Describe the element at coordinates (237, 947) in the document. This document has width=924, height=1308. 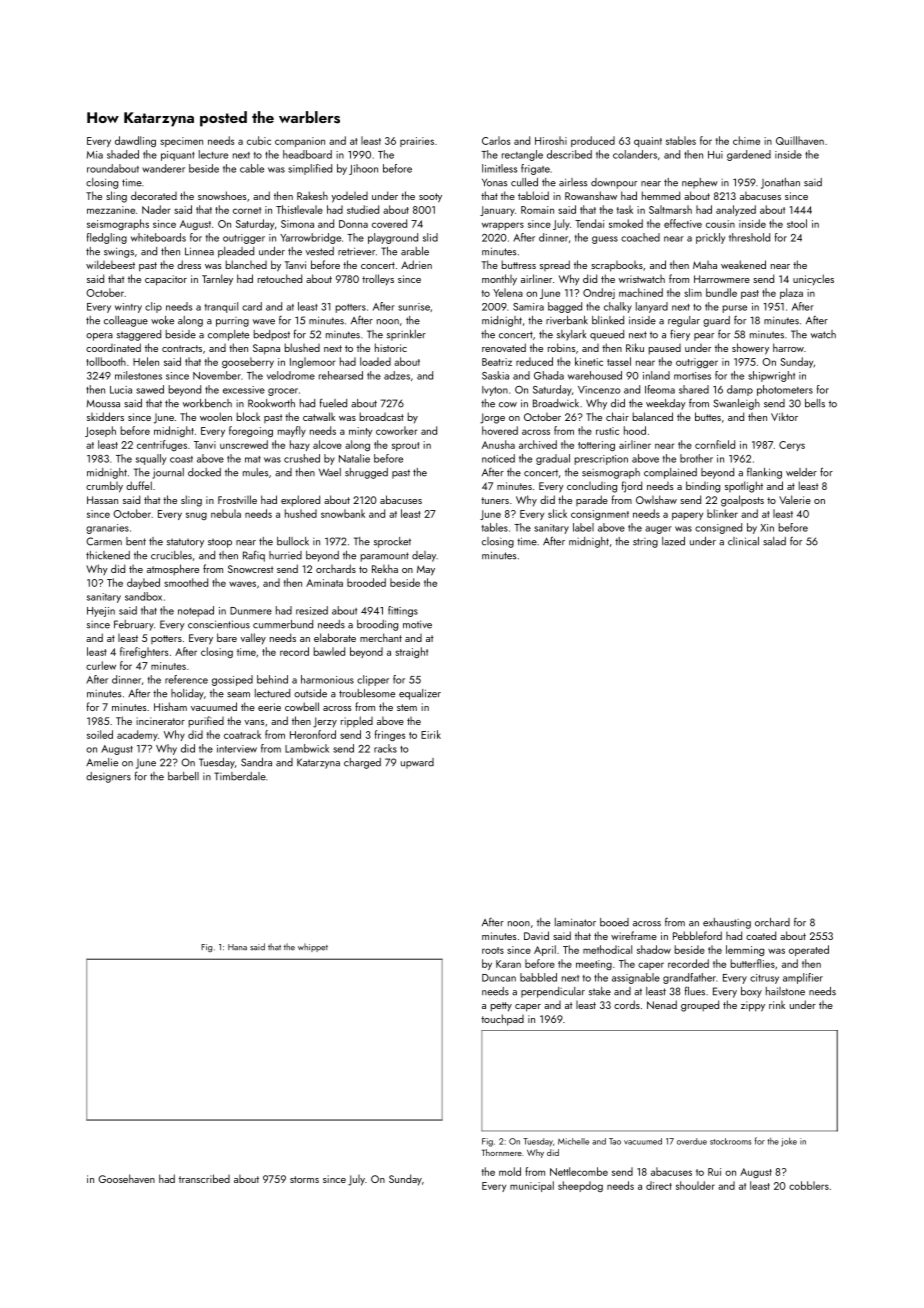
I see `Hana` at that location.
